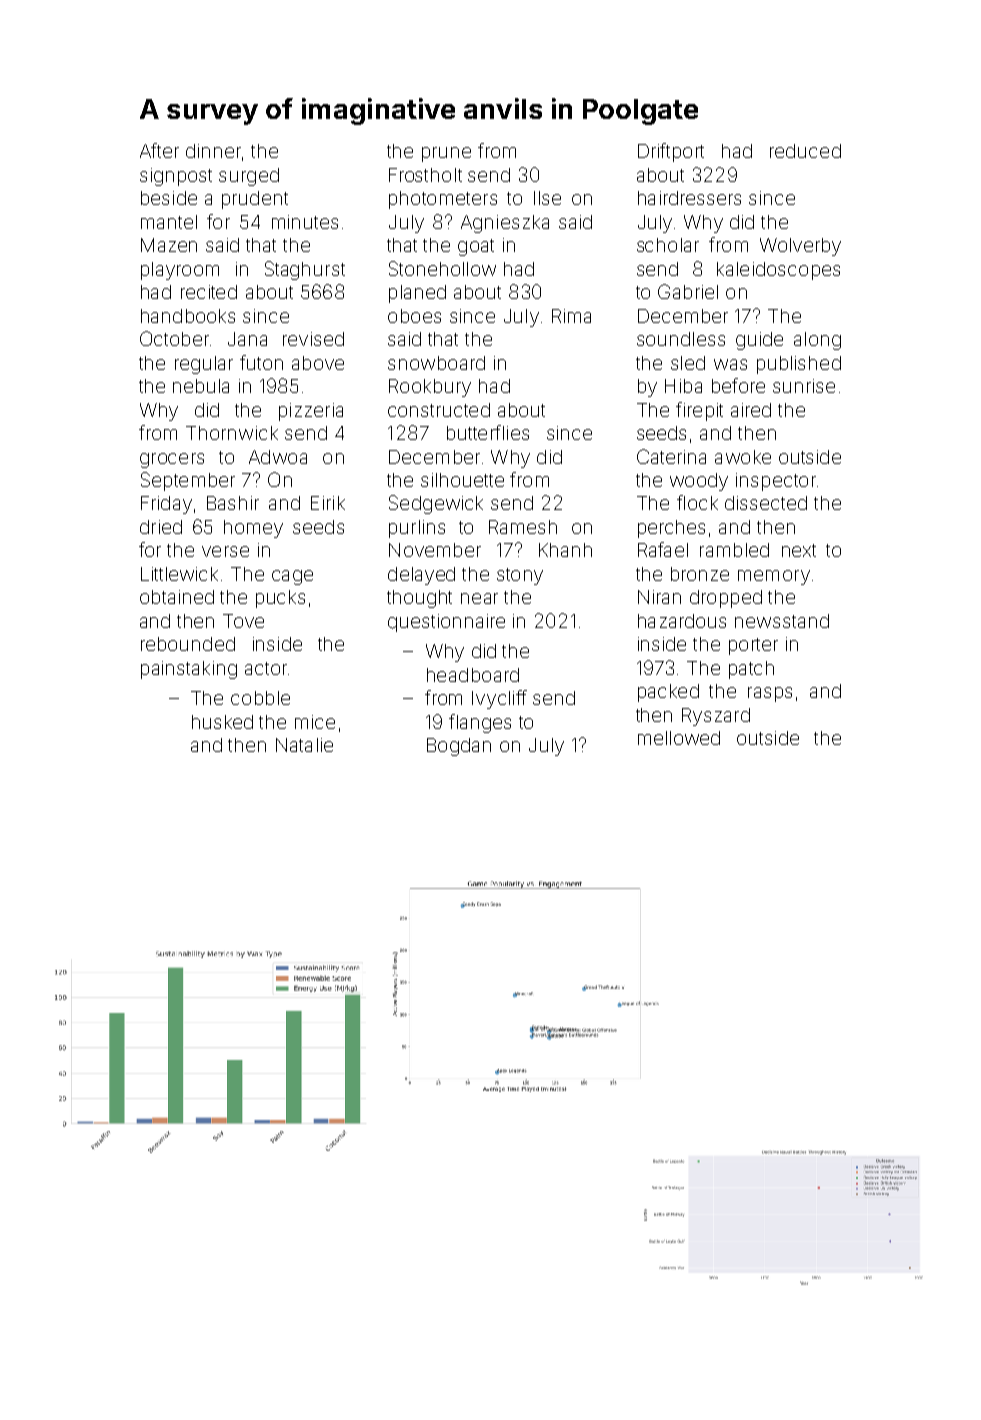 Image resolution: width=981 pixels, height=1420 pixels. I want to click on dried, so click(161, 527).
